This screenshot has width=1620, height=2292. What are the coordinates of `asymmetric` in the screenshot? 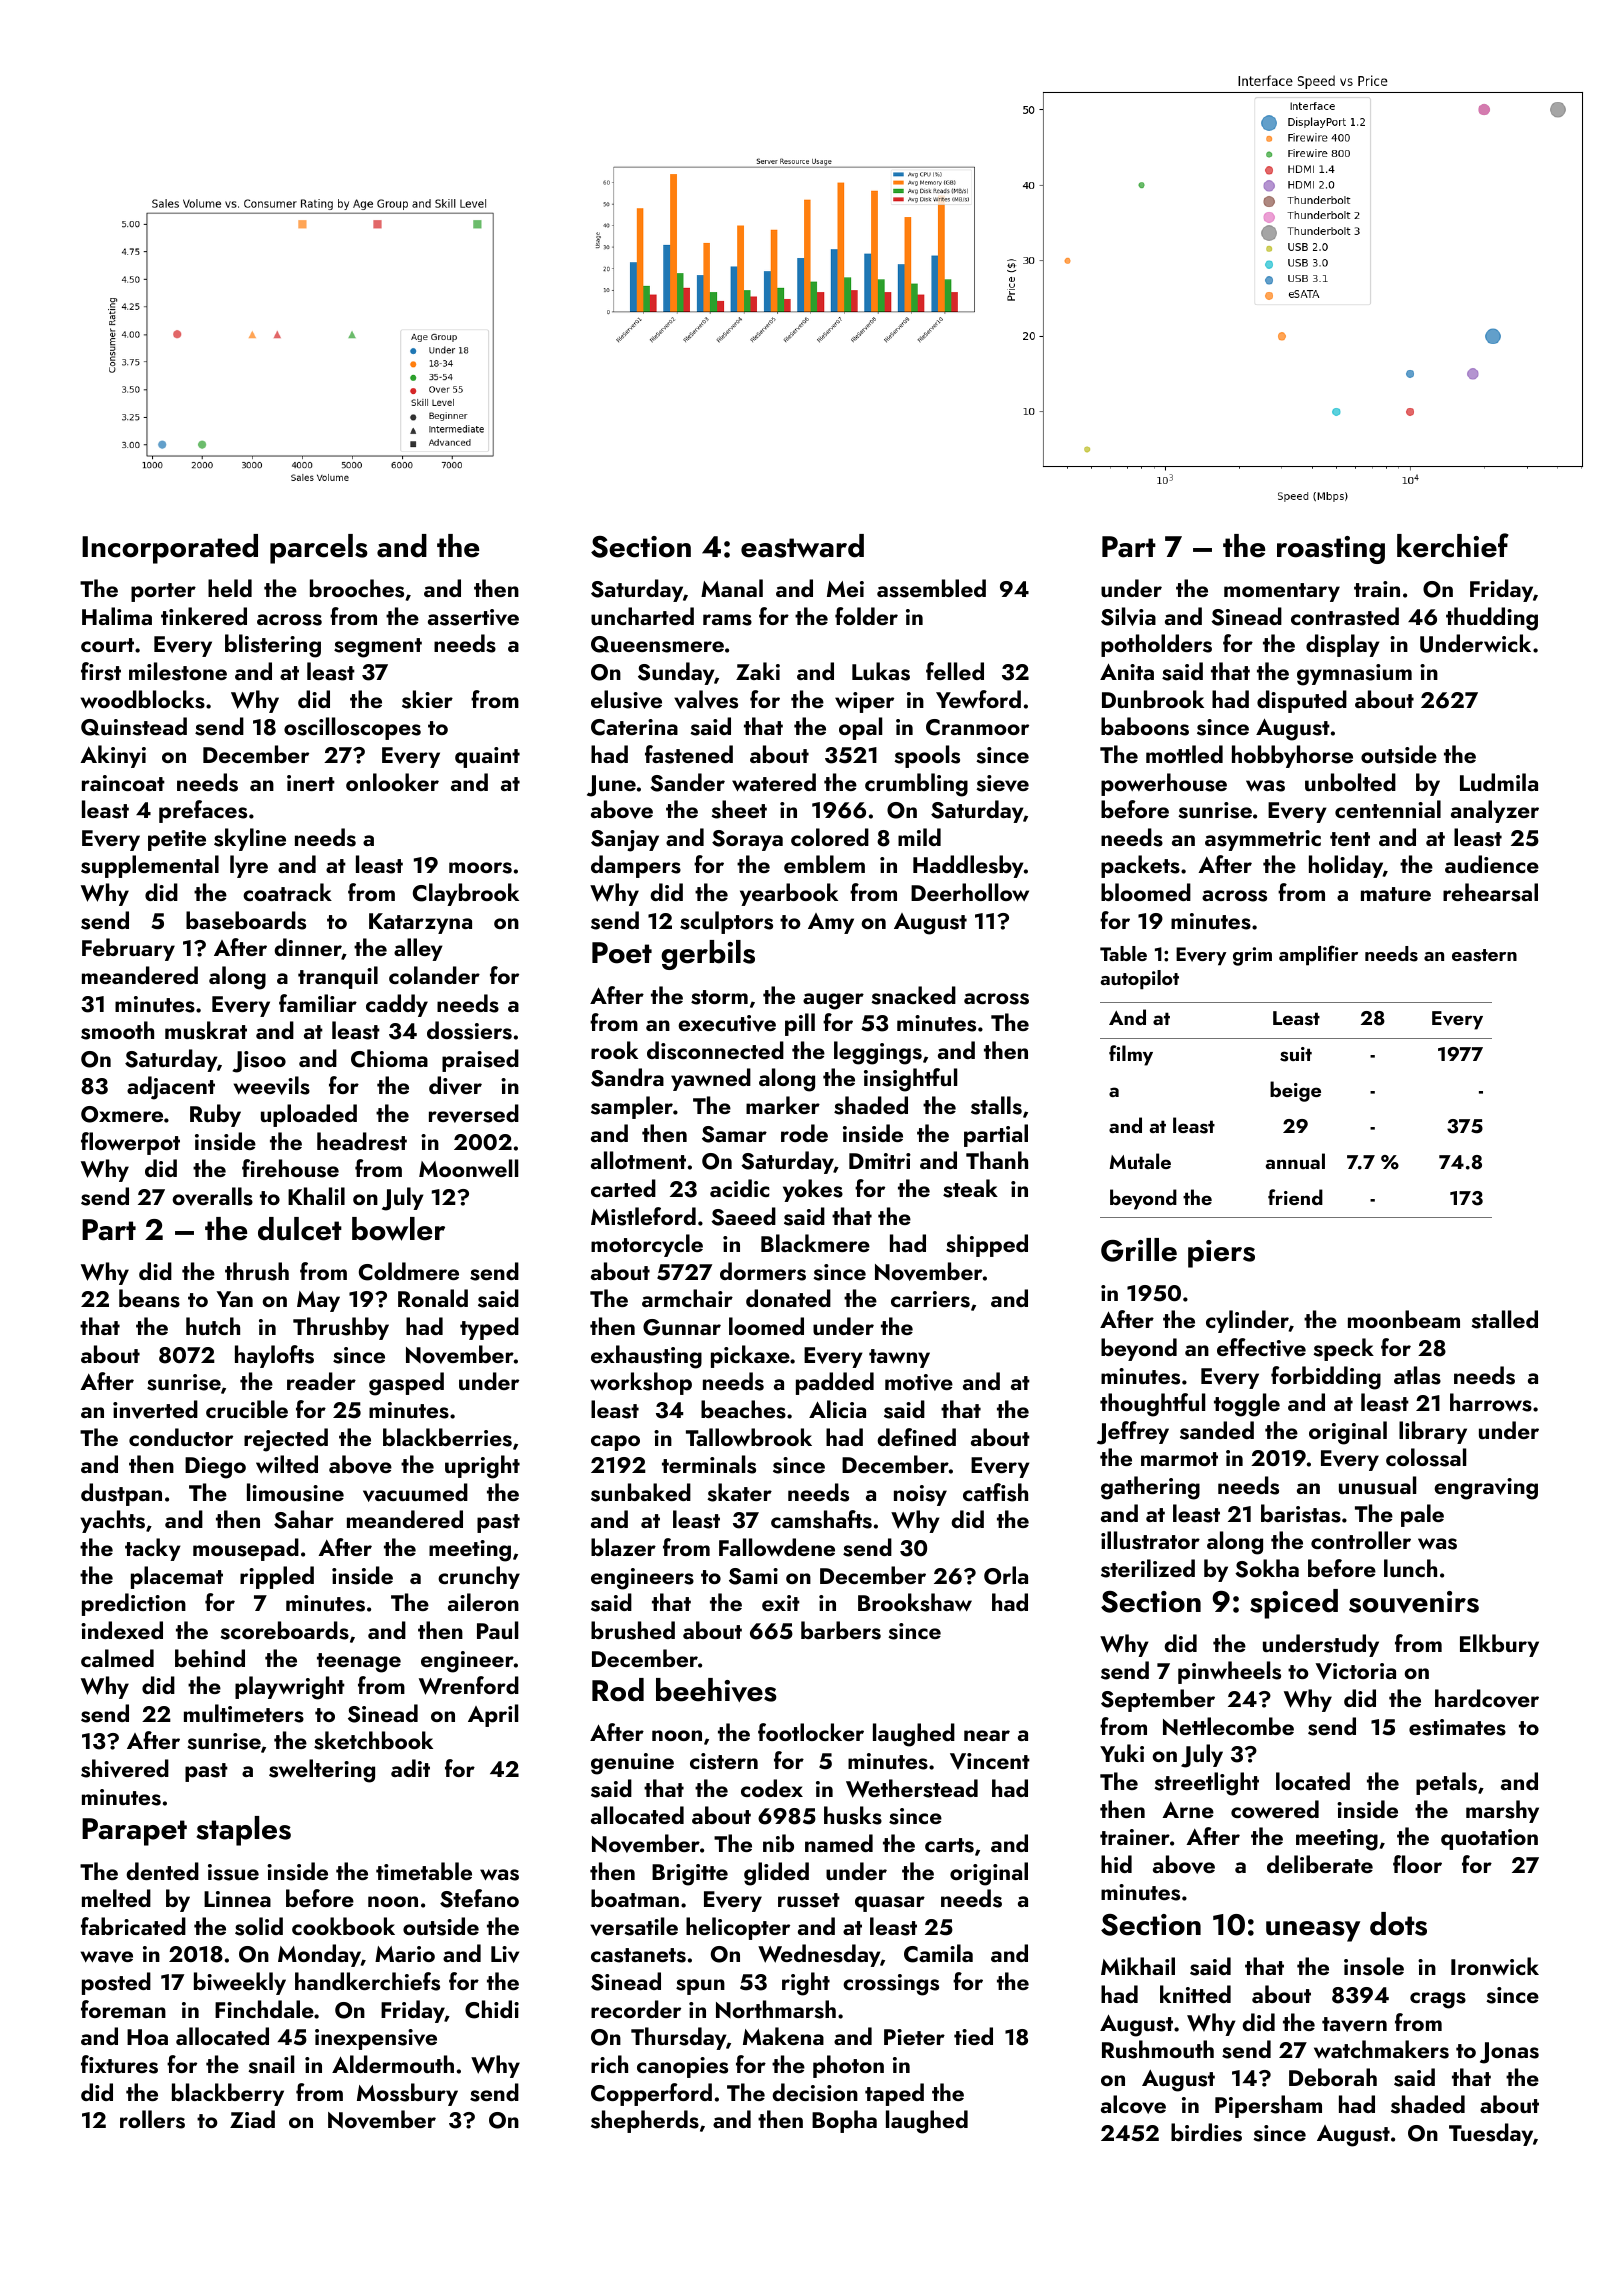 It's located at (1263, 840).
